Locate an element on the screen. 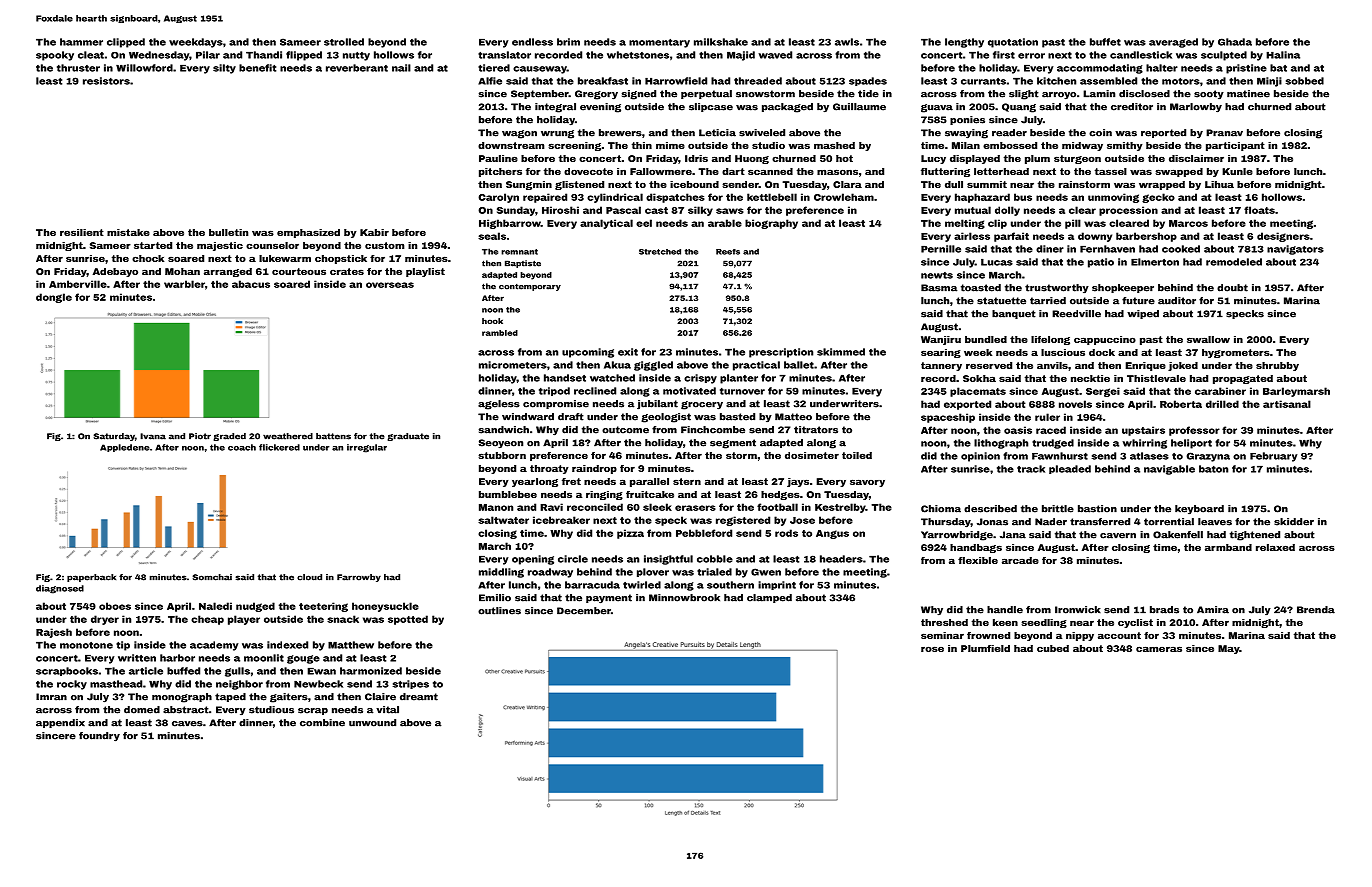 Image resolution: width=1372 pixels, height=887 pixels. dosimeter is located at coordinates (812, 455).
